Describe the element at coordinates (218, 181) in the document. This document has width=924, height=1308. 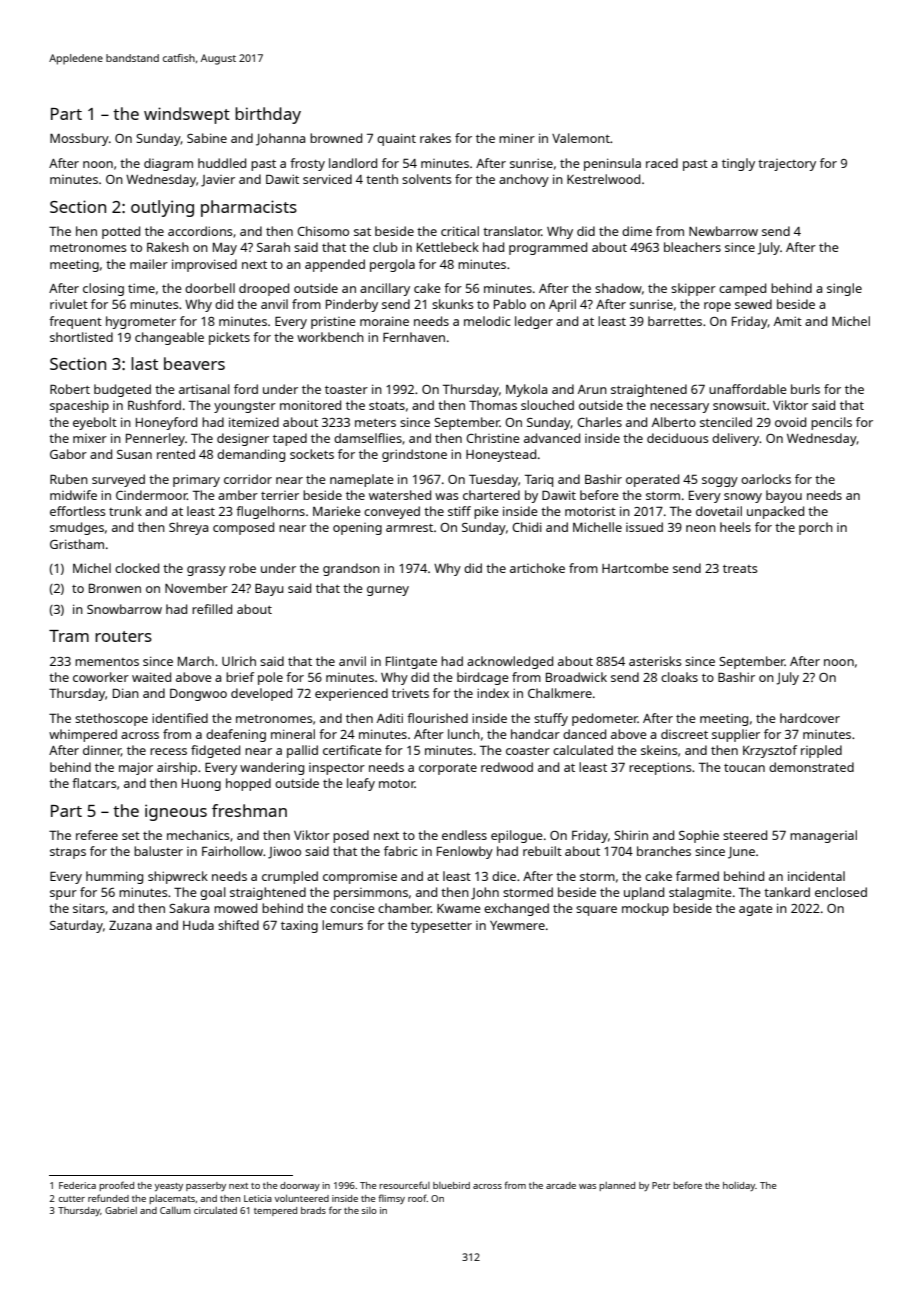
I see `Javier` at that location.
